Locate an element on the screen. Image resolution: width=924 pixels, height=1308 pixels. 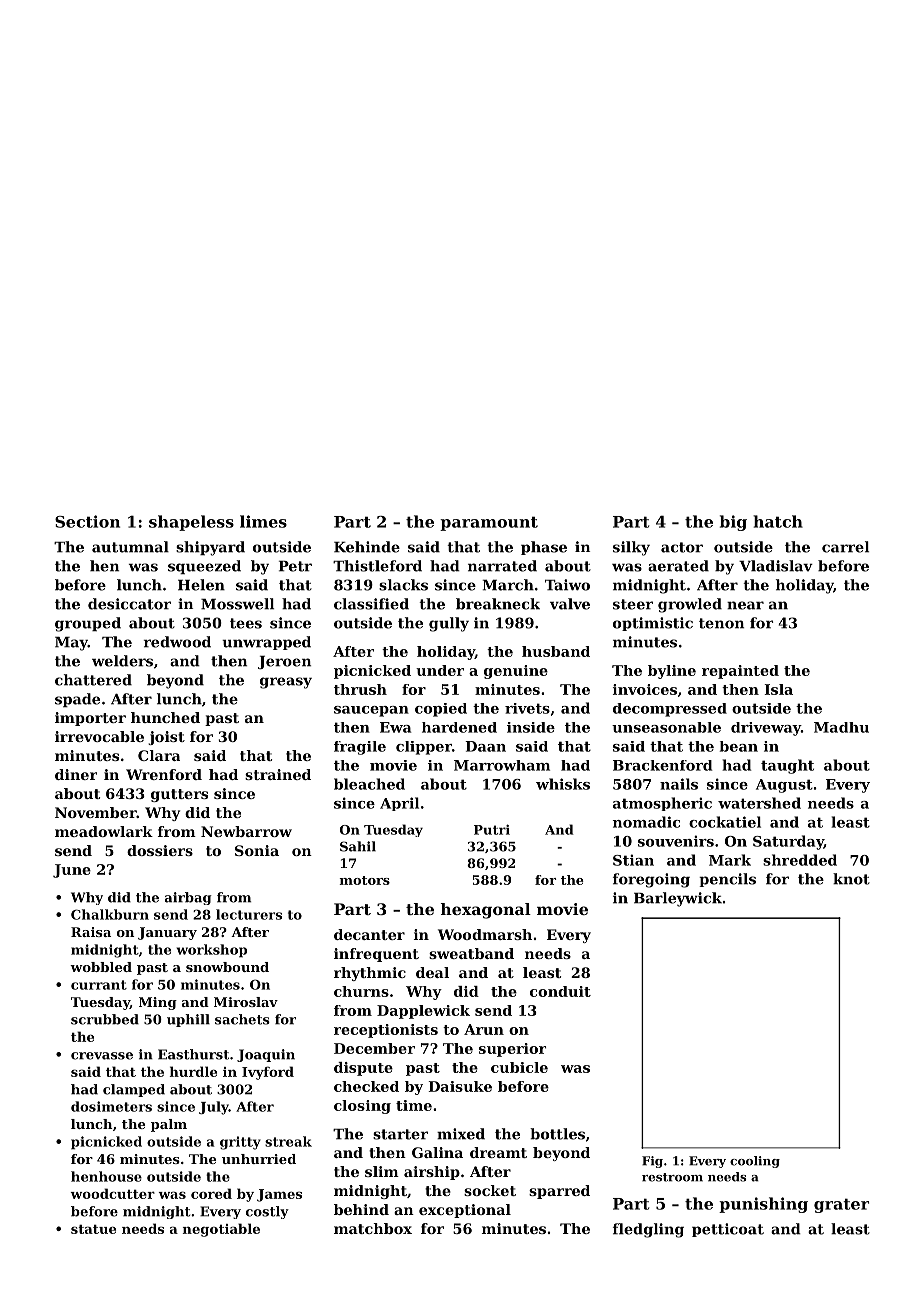
Mark is located at coordinates (730, 860).
